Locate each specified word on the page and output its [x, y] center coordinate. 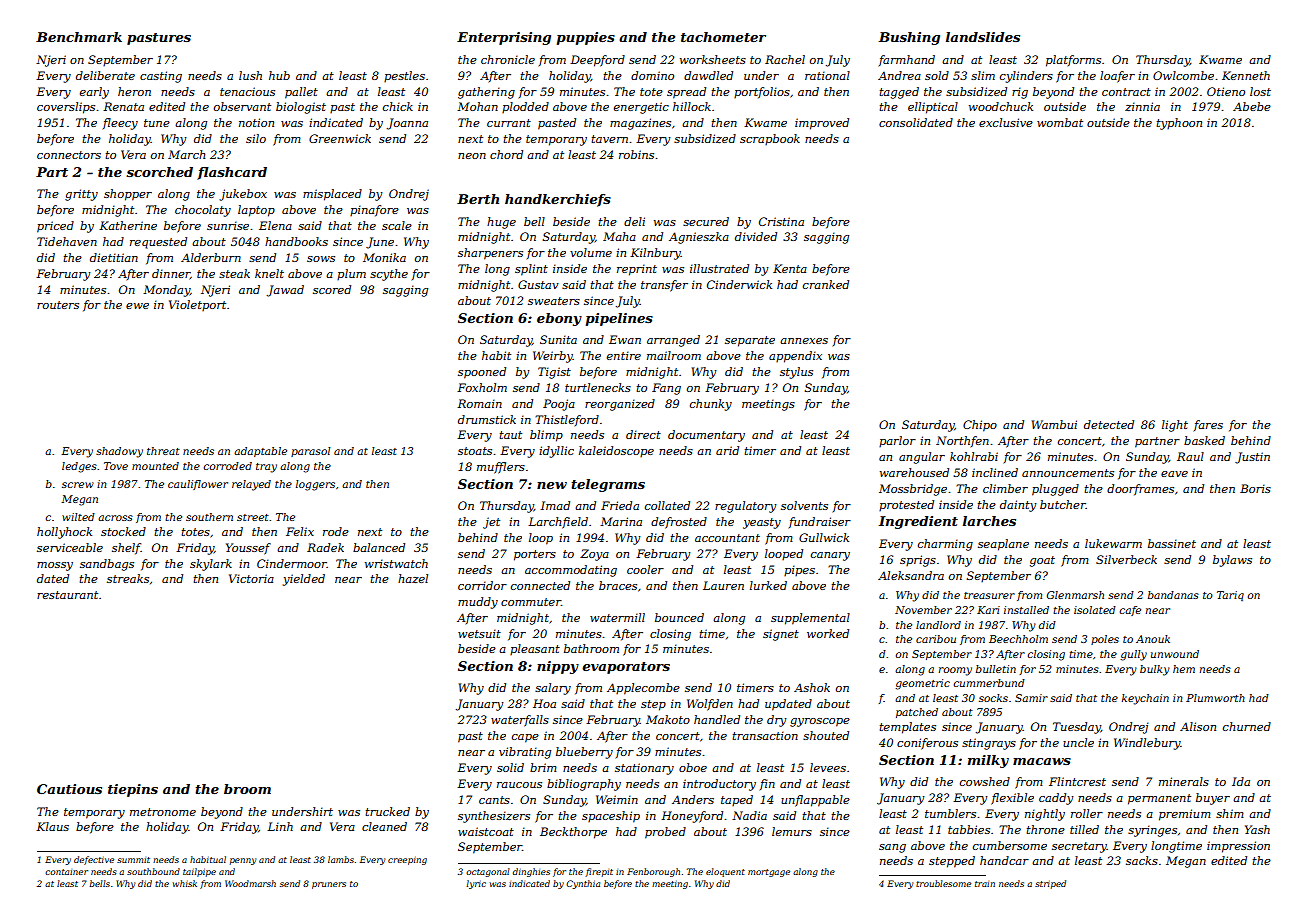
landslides [983, 37]
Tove [116, 466]
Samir [1031, 698]
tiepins [133, 790]
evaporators [626, 668]
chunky [711, 405]
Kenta [790, 268]
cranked [826, 284]
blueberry [584, 753]
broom [247, 789]
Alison [1198, 726]
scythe [389, 275]
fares [1208, 426]
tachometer [723, 37]
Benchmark [79, 37]
